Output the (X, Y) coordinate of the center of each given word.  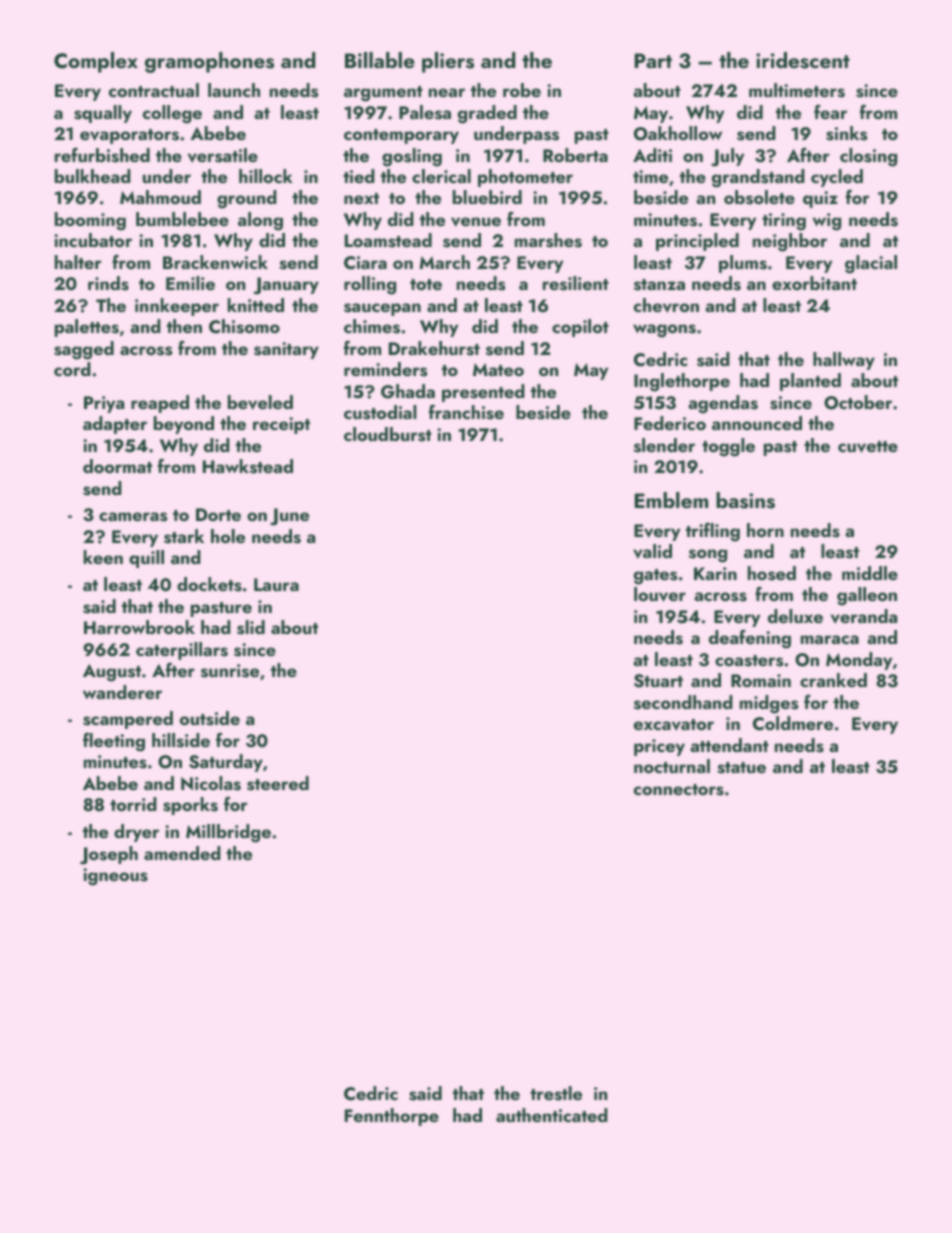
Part (653, 60)
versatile (223, 155)
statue (741, 768)
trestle (556, 1093)
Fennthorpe (392, 1117)
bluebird (487, 197)
